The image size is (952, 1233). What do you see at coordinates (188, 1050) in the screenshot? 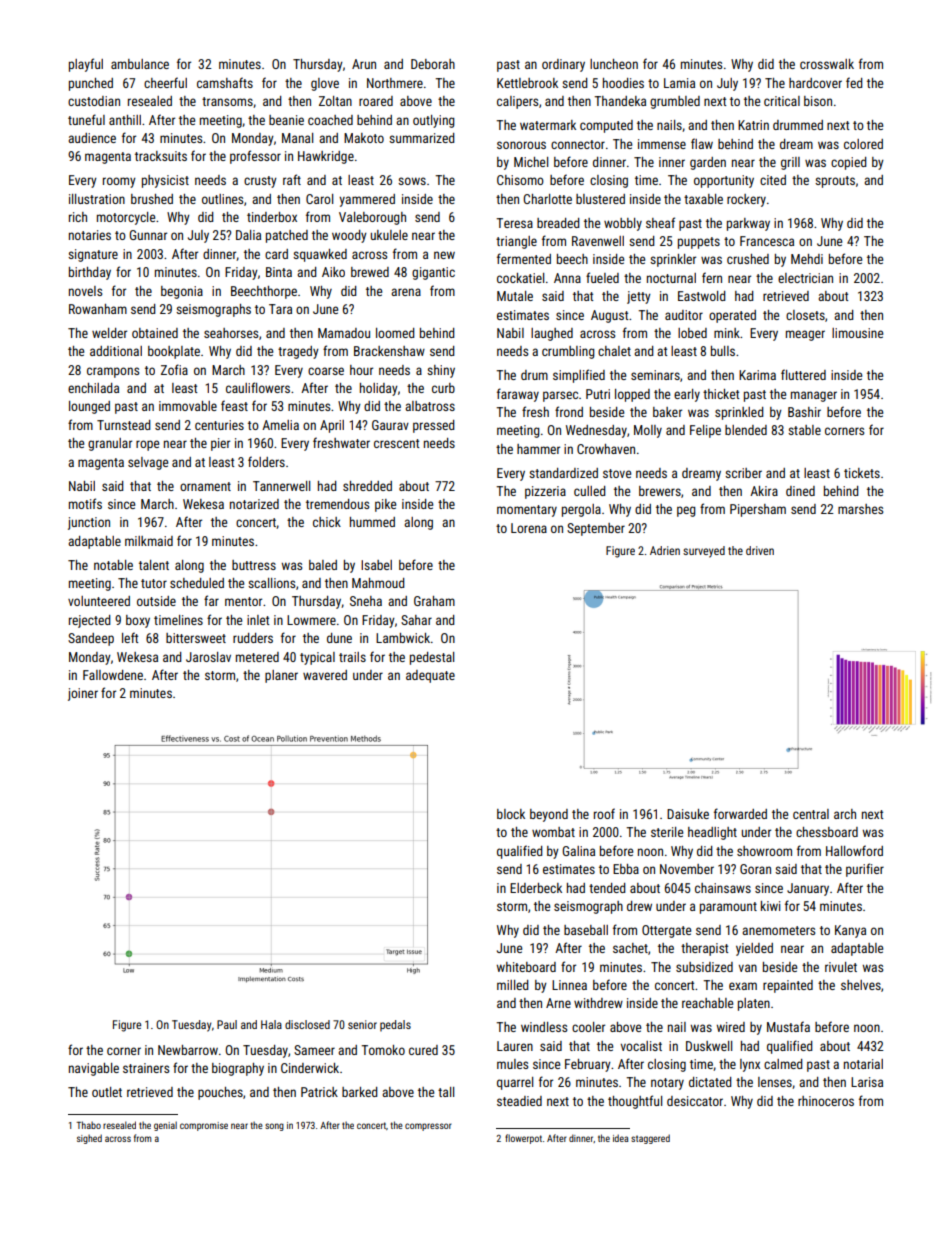
I see `Newbarrow` at bounding box center [188, 1050].
